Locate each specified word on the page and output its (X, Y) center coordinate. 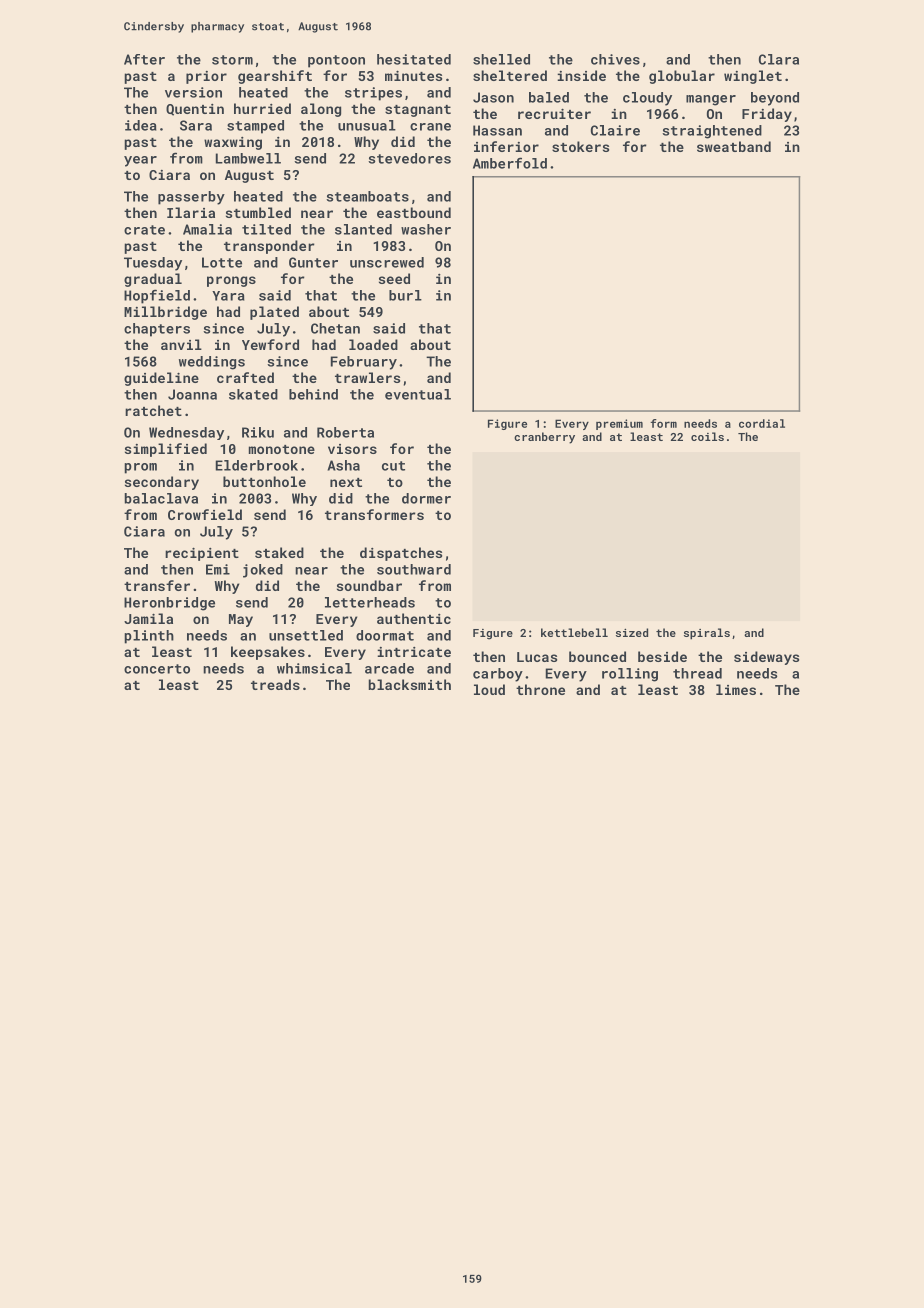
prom (140, 468)
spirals (707, 634)
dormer (426, 498)
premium (619, 424)
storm (232, 60)
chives (615, 59)
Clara (779, 59)
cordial (762, 423)
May (241, 620)
